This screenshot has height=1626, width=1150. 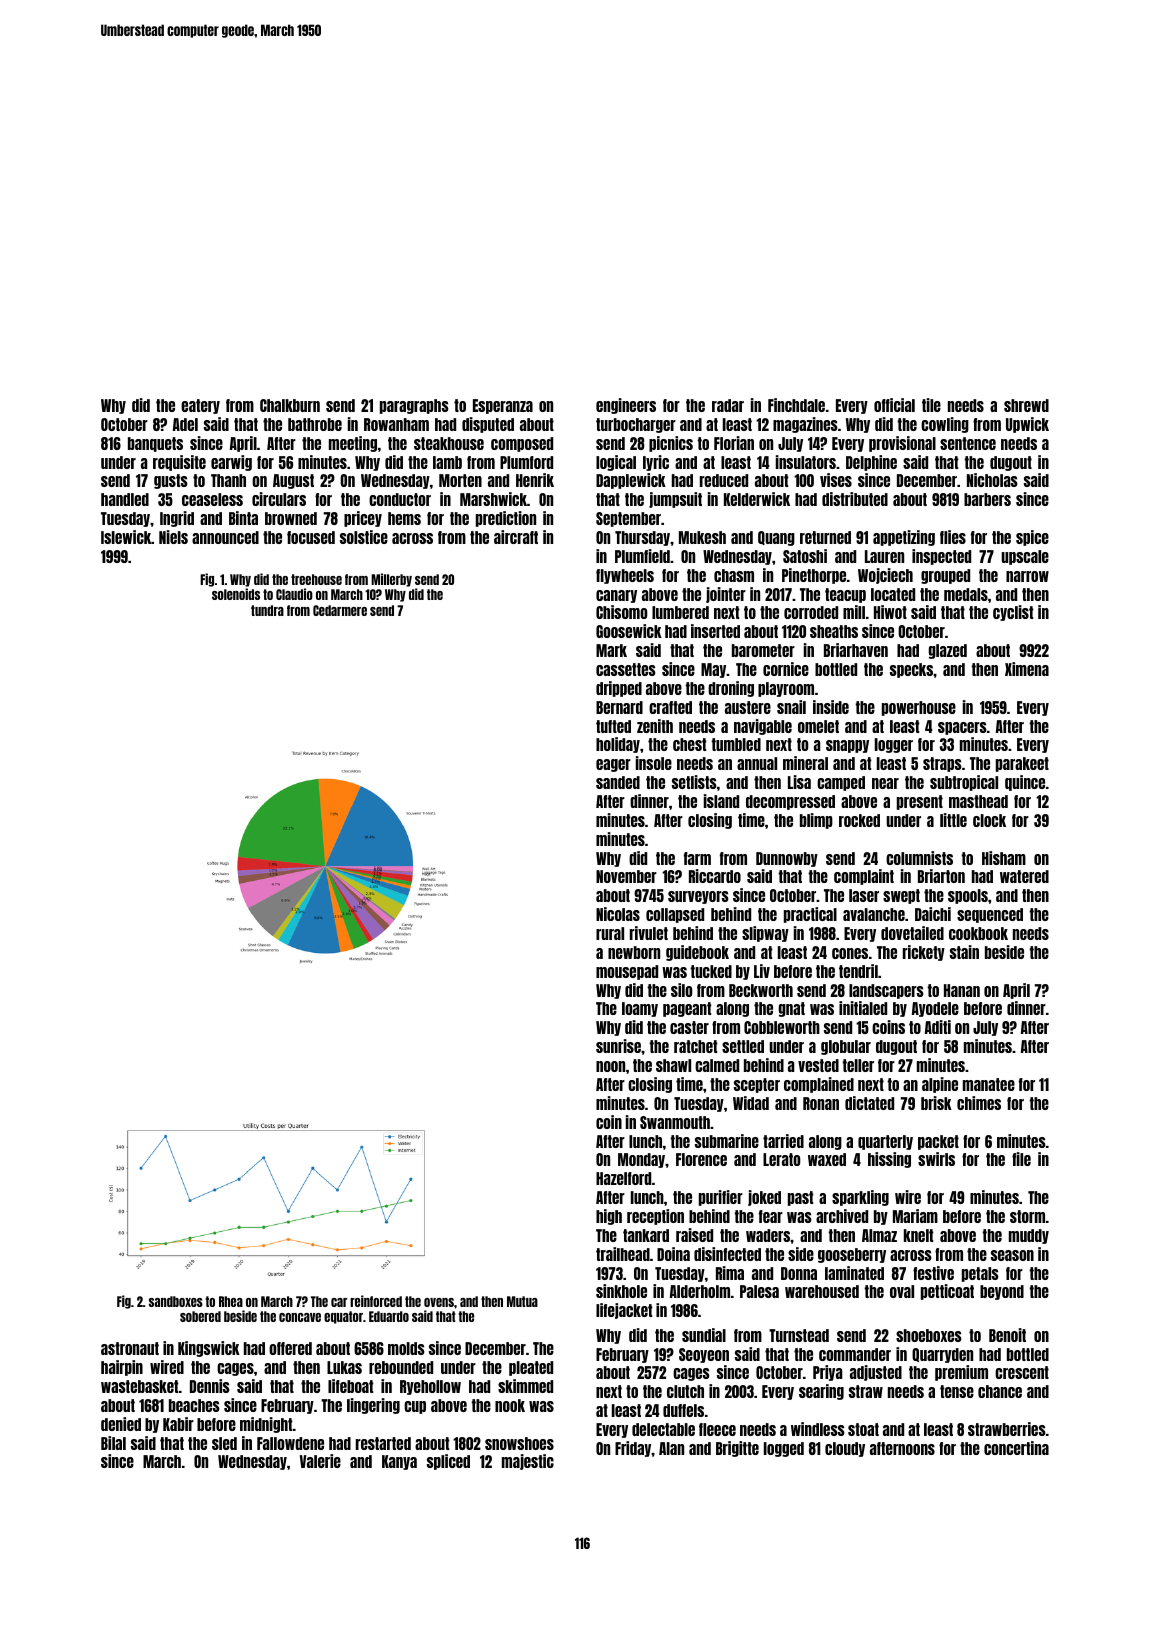 What do you see at coordinates (663, 1429) in the screenshot?
I see `delectable` at bounding box center [663, 1429].
